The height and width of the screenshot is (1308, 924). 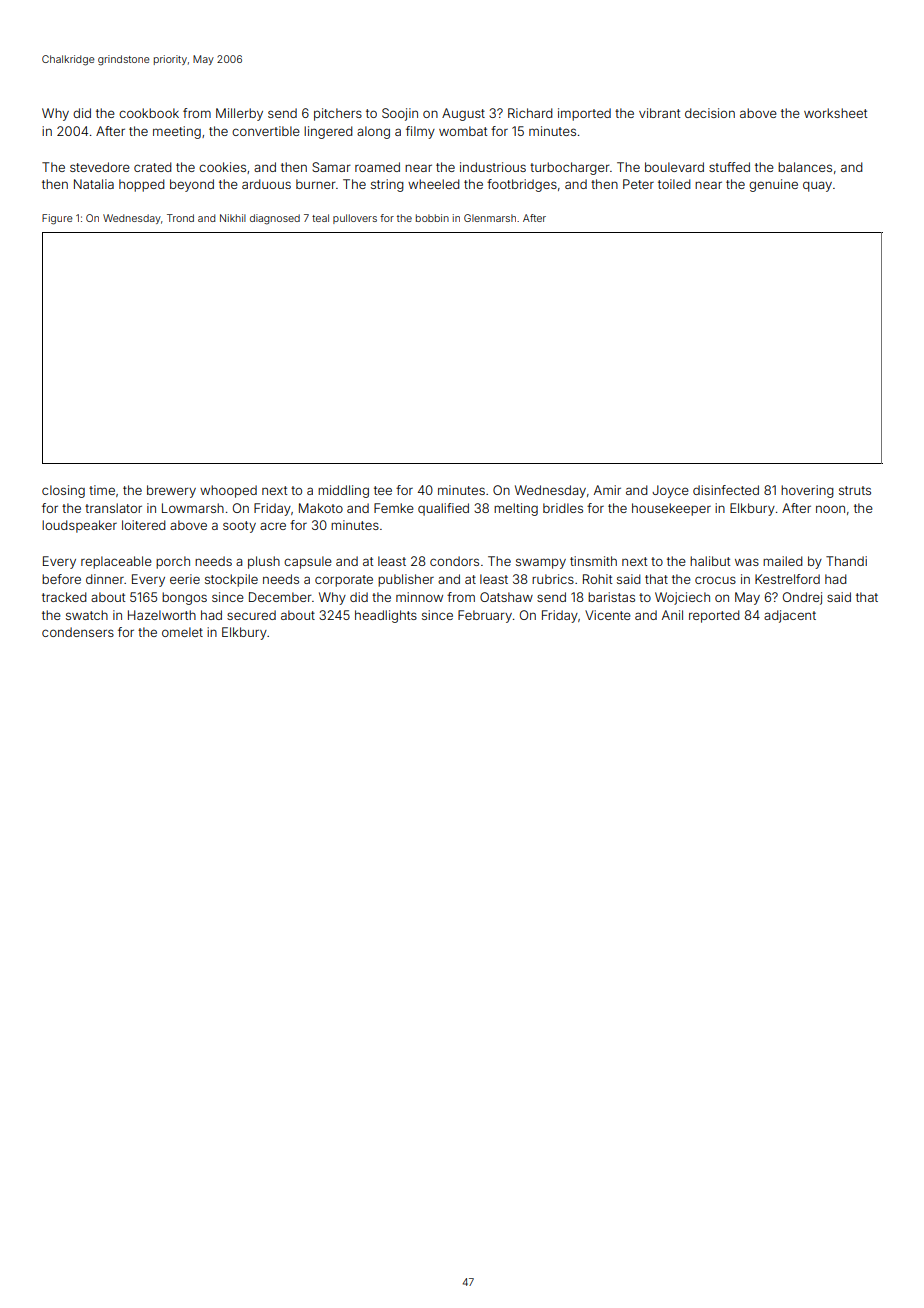 I want to click on struts, so click(x=855, y=490).
